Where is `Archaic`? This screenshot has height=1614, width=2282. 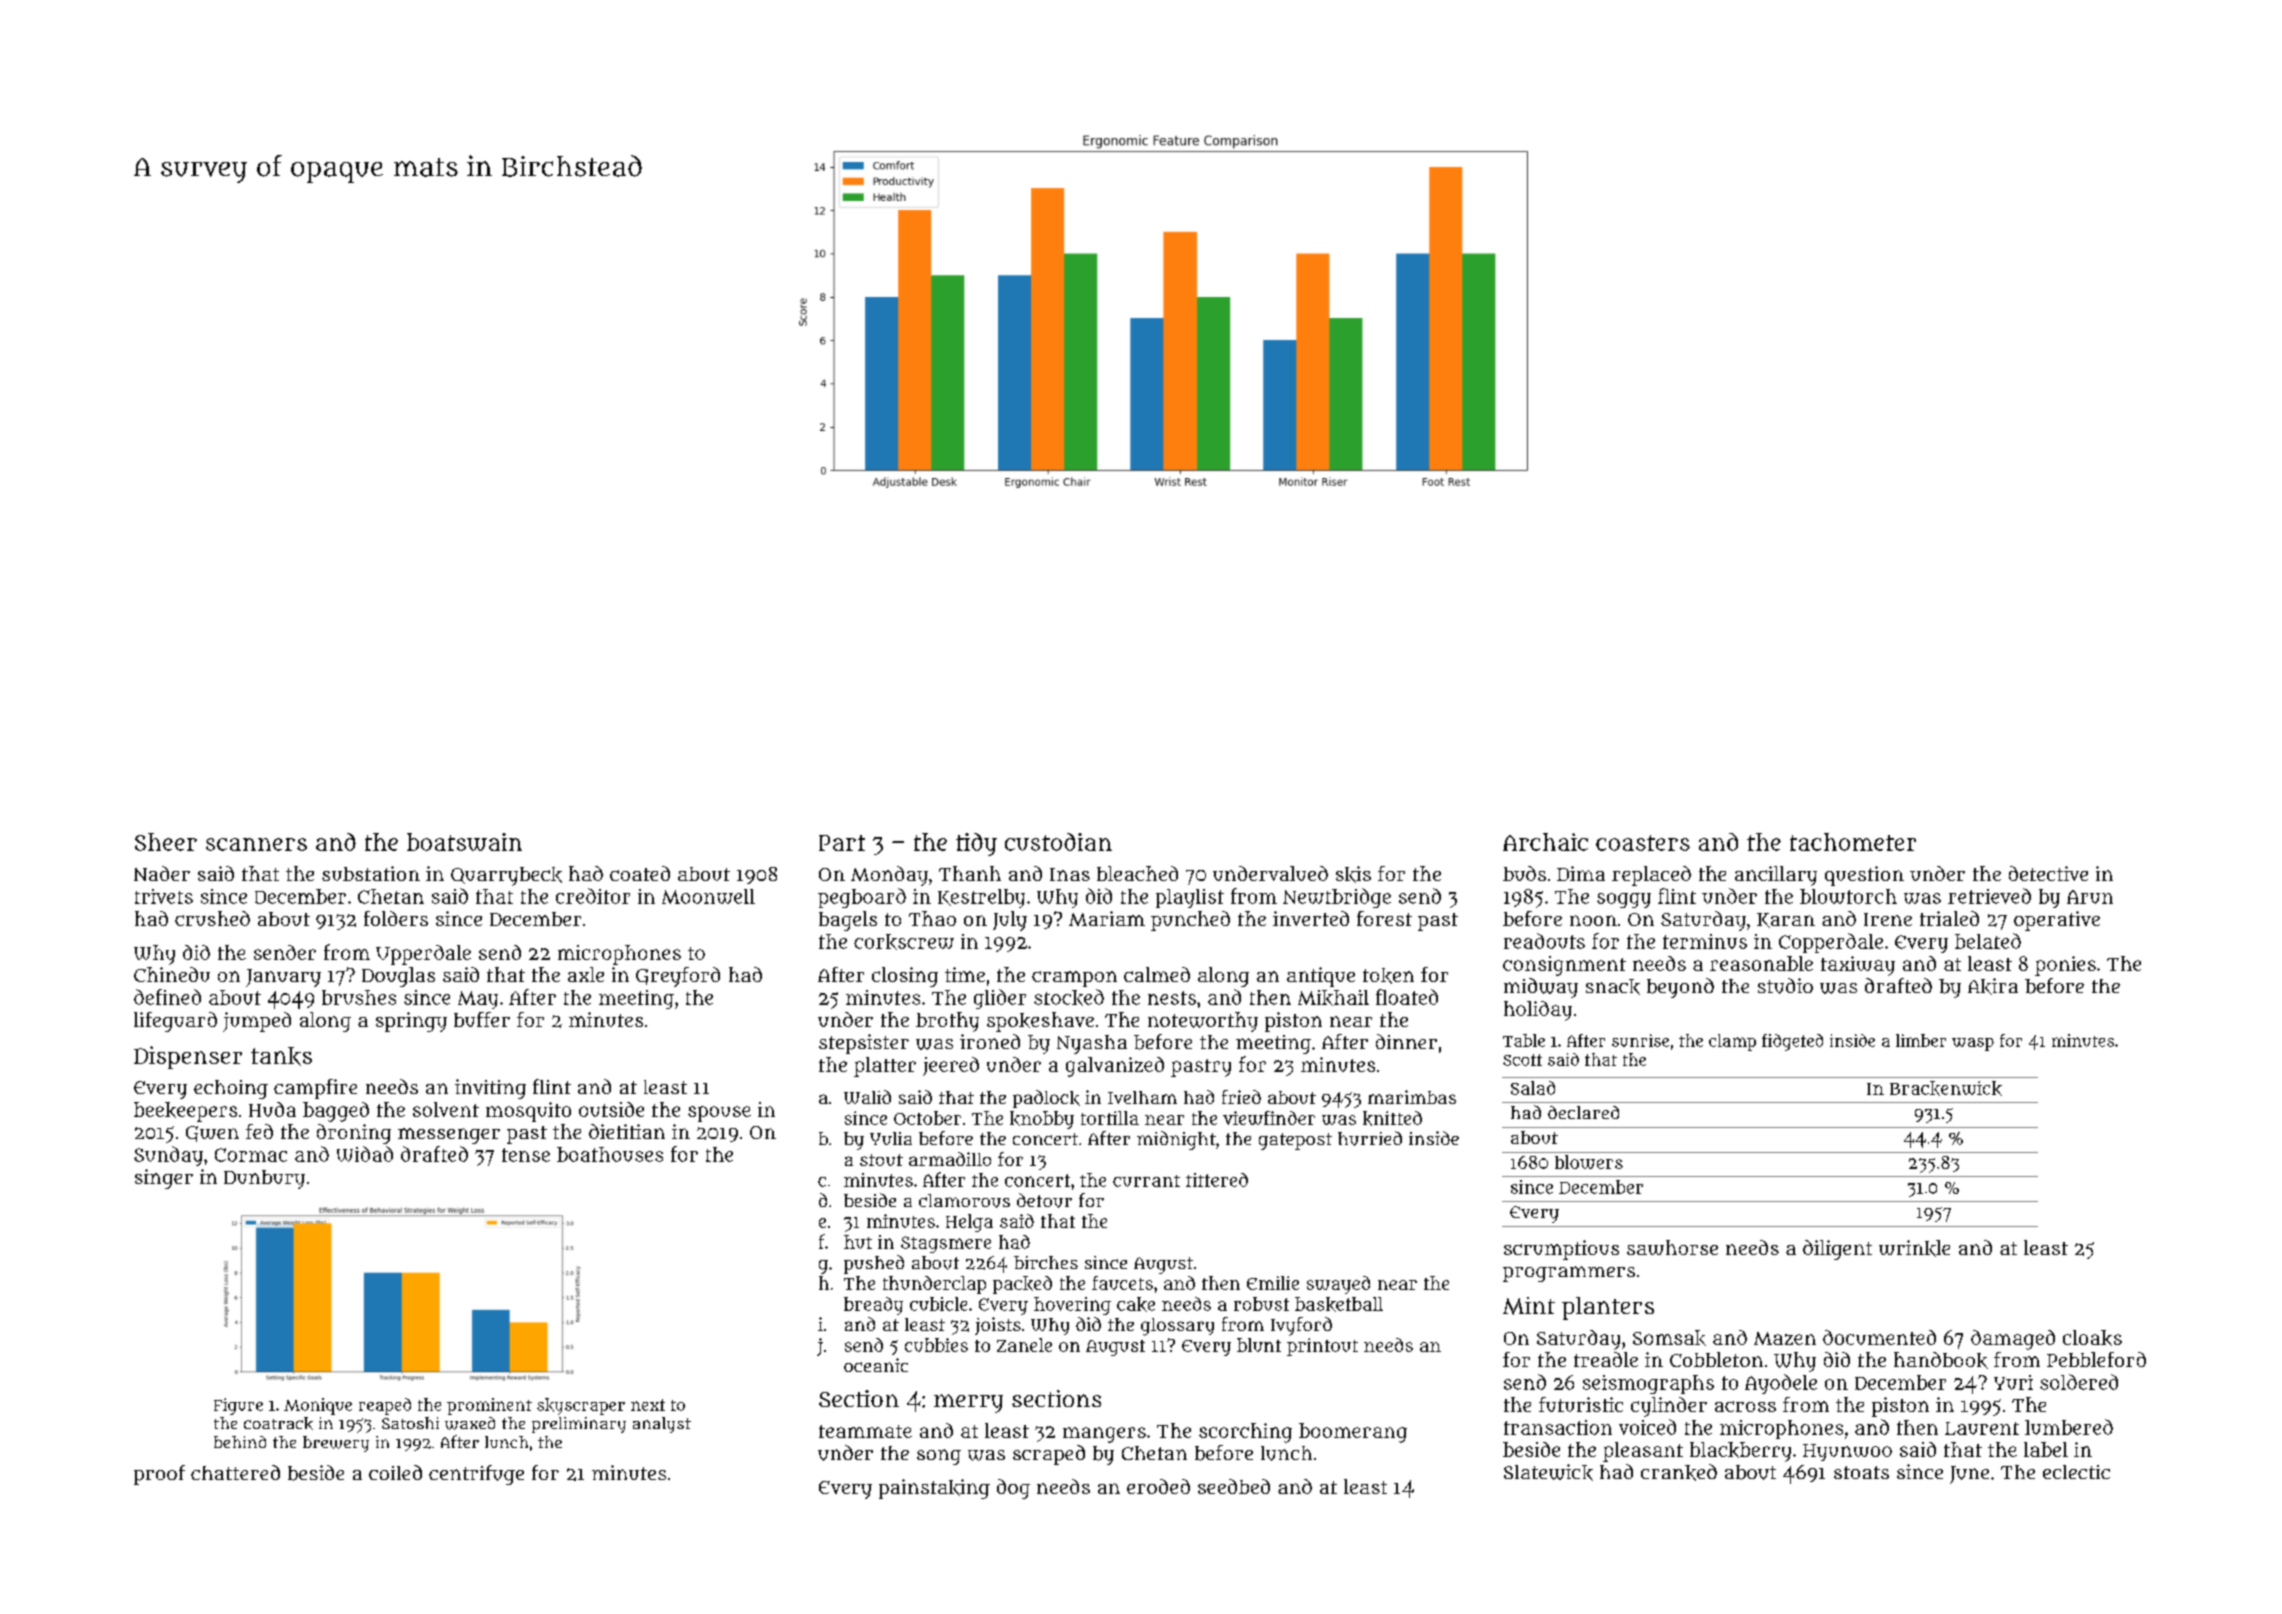 Archaic is located at coordinates (1545, 842).
